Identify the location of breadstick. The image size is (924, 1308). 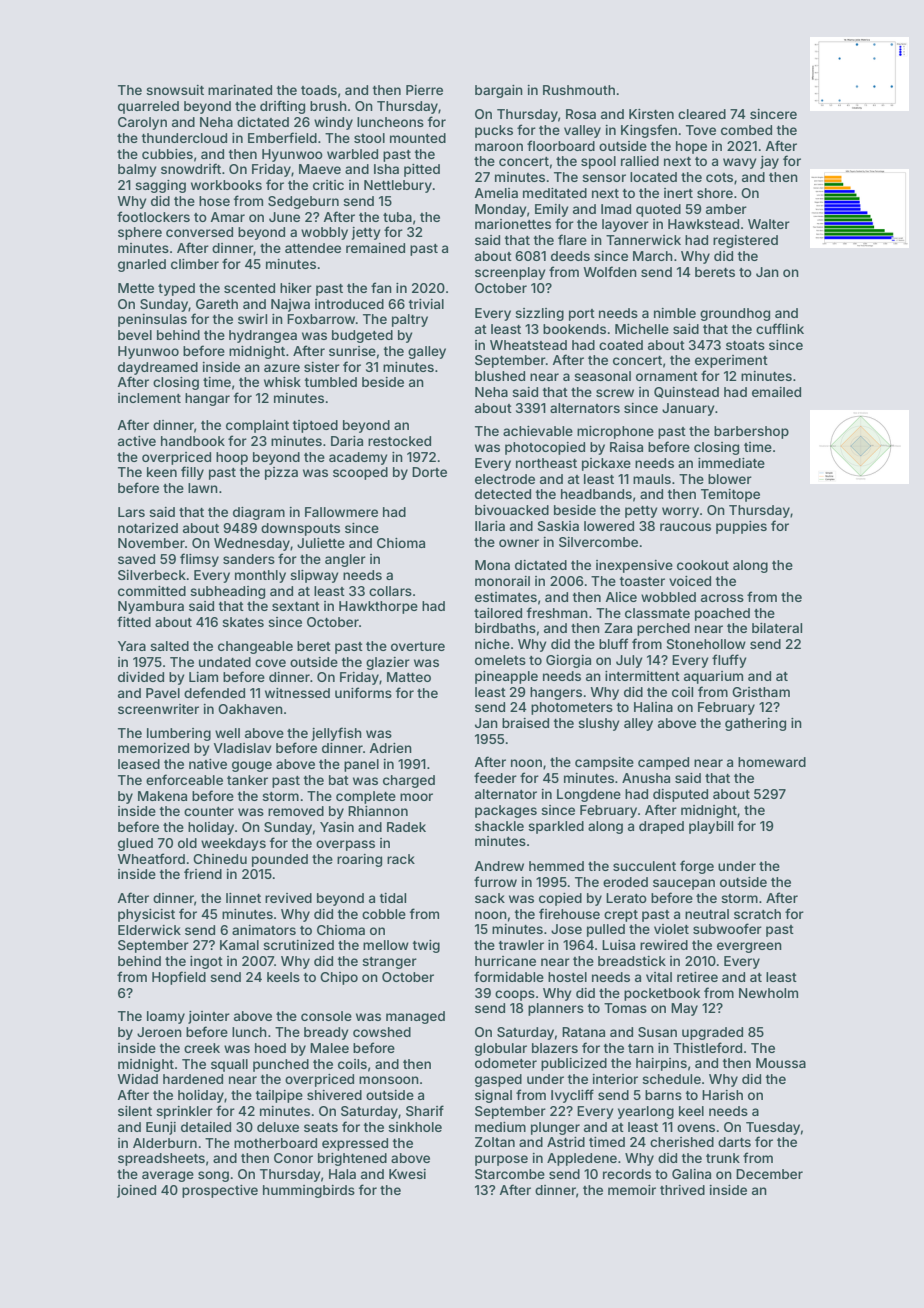
(632, 961).
